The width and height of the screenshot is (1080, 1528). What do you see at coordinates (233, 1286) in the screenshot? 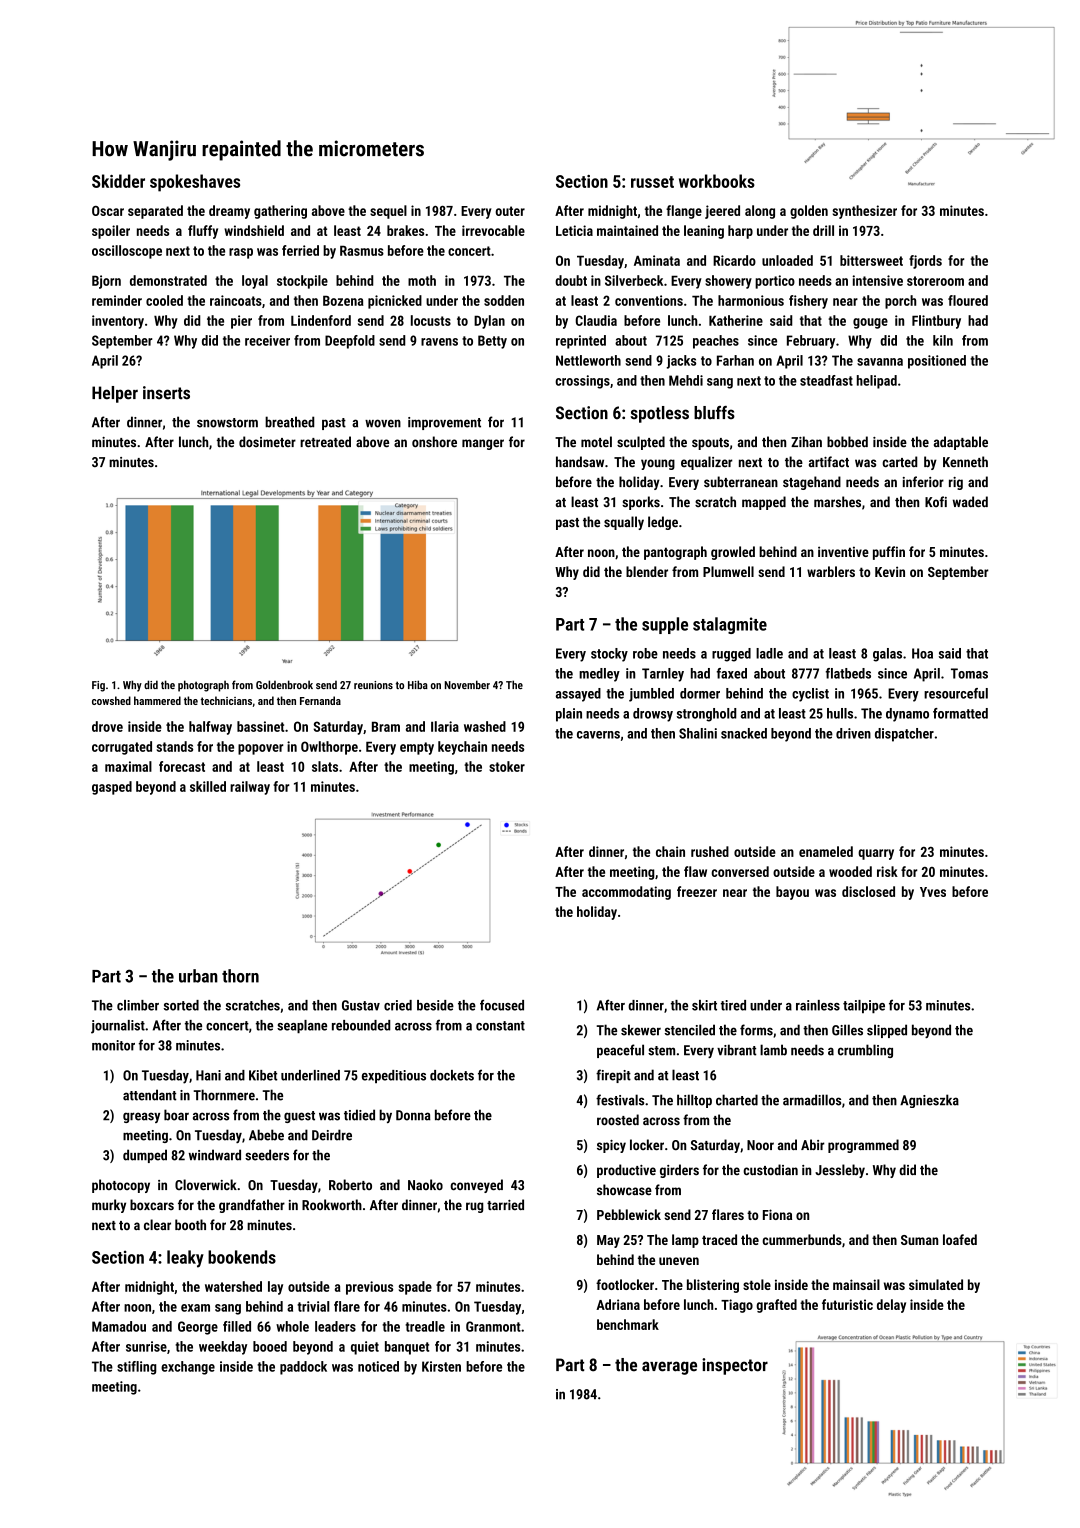
I see `watershed` at bounding box center [233, 1286].
